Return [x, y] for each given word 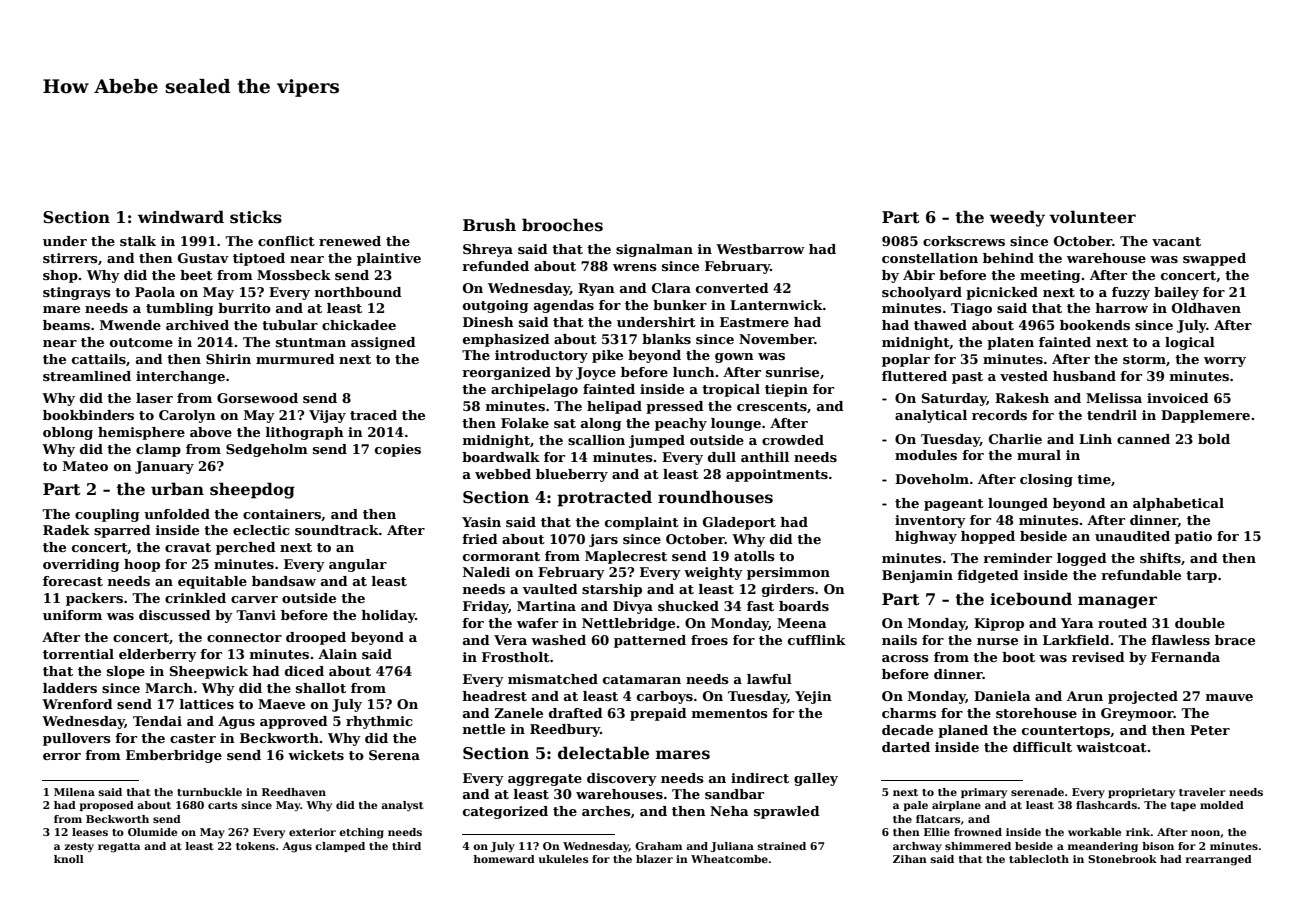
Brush [489, 225]
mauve [1229, 697]
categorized [505, 812]
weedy [1017, 218]
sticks [256, 217]
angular [358, 565]
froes [709, 640]
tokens [255, 846]
